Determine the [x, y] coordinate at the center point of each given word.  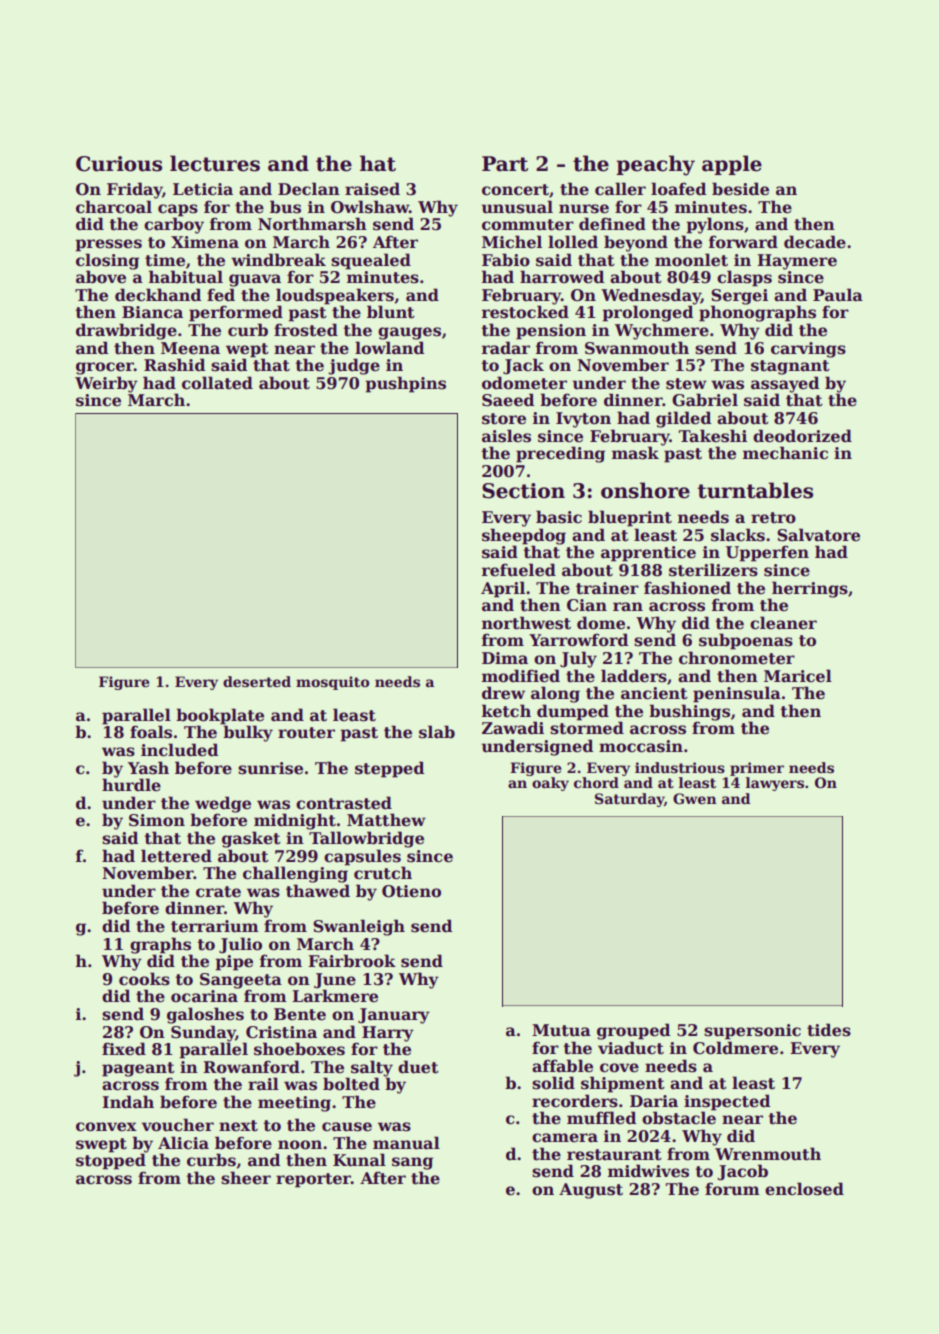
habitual [186, 277]
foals [151, 732]
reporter [313, 1180]
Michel [512, 242]
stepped [389, 769]
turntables [755, 490]
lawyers [775, 784]
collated [217, 383]
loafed [678, 189]
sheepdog [524, 536]
